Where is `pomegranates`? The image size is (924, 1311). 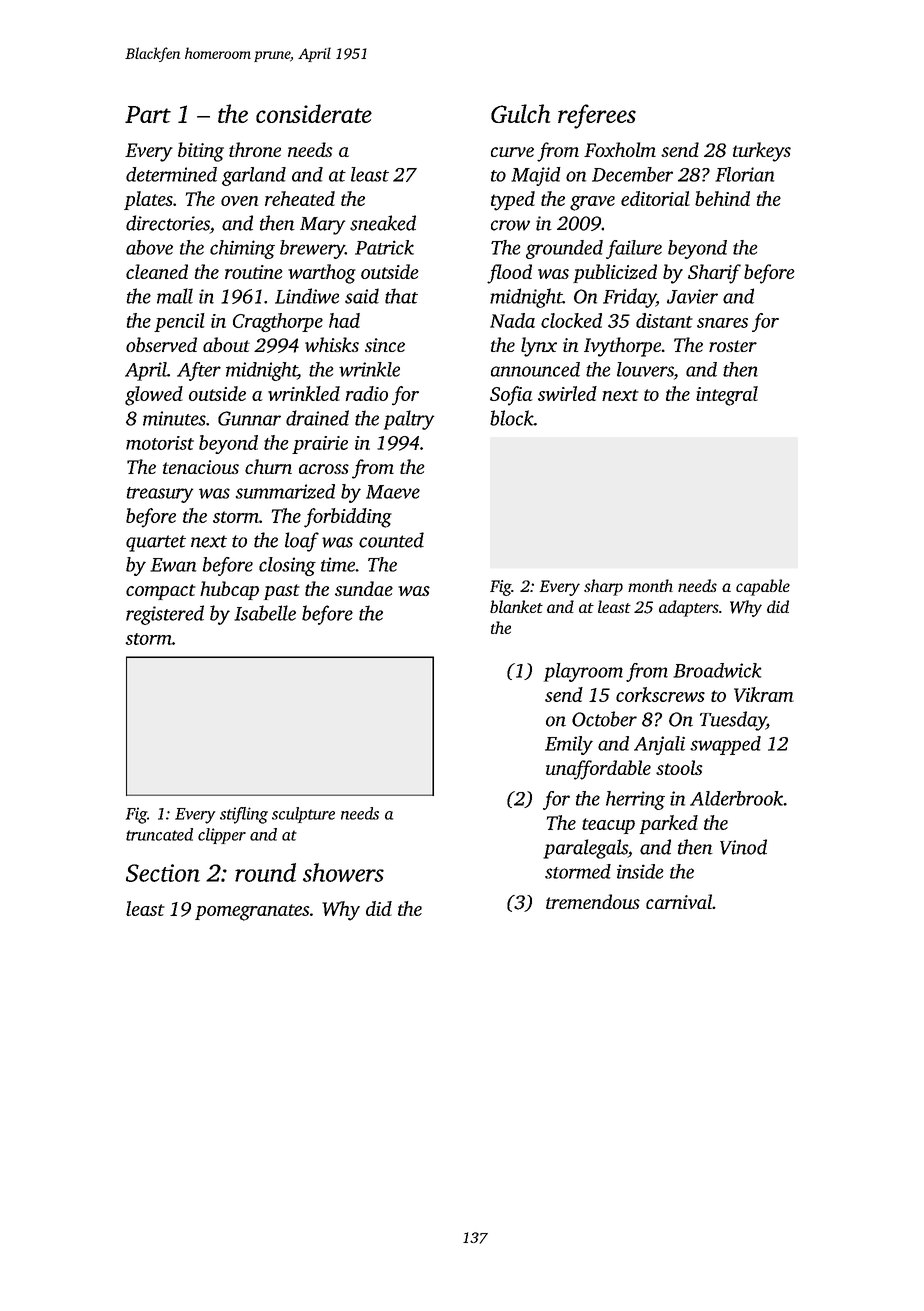
pomegranates is located at coordinates (252, 912).
